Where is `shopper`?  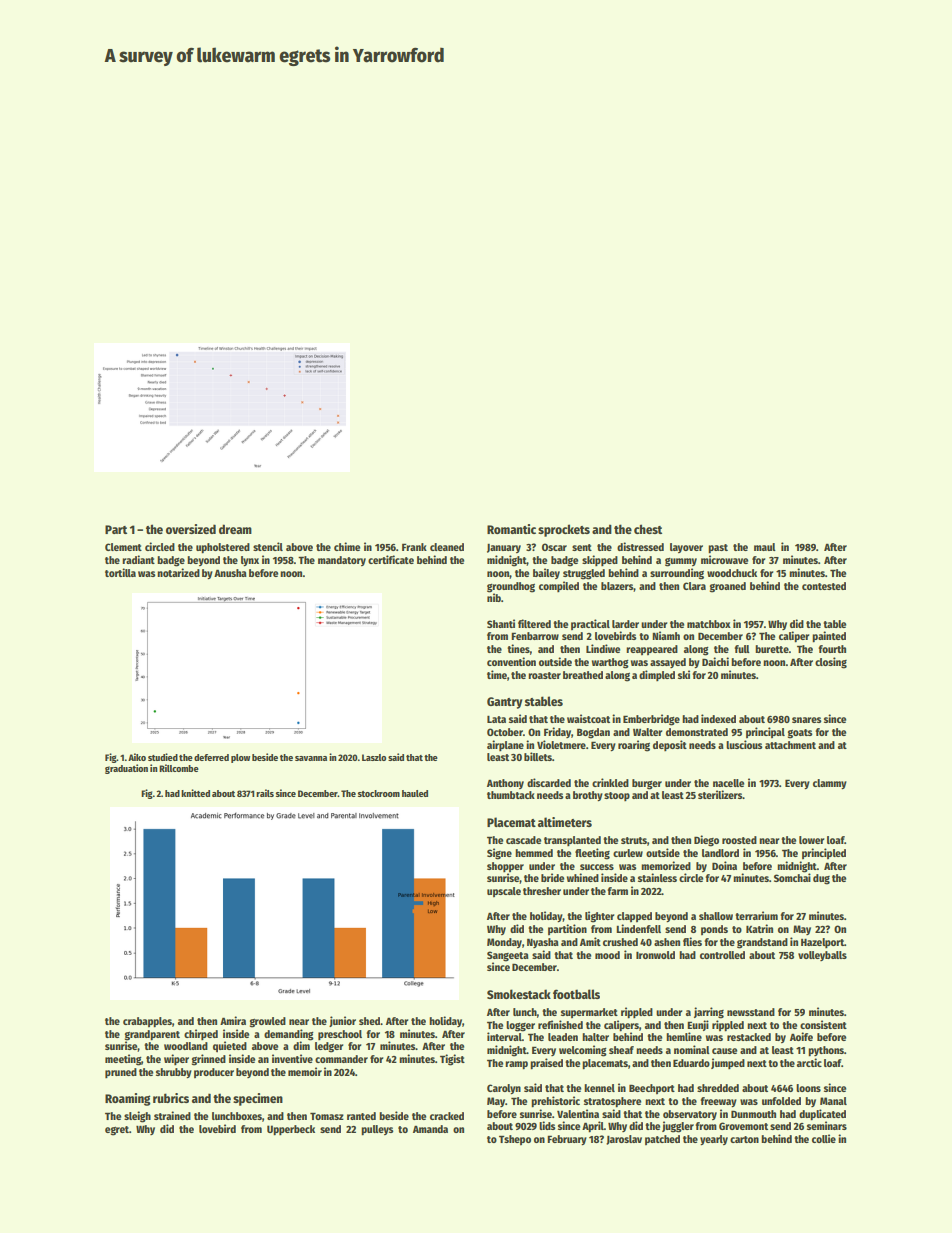
shopper is located at coordinates (505, 867).
